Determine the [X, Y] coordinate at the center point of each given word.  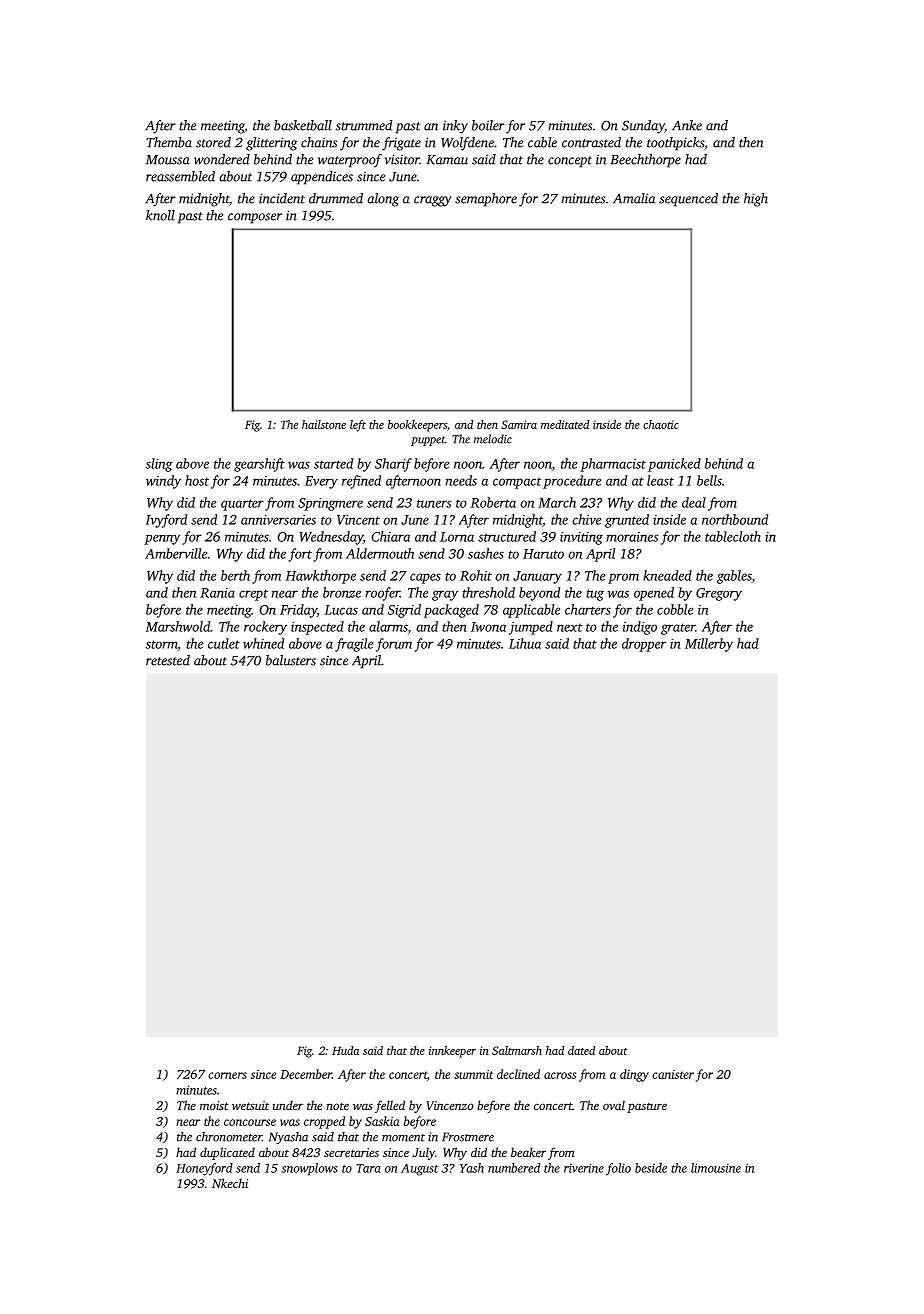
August [419, 1170]
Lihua [525, 643]
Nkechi [230, 1183]
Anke [687, 125]
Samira [519, 424]
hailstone [324, 424]
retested [168, 660]
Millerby [709, 645]
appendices [322, 178]
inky [455, 127]
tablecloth [733, 536]
